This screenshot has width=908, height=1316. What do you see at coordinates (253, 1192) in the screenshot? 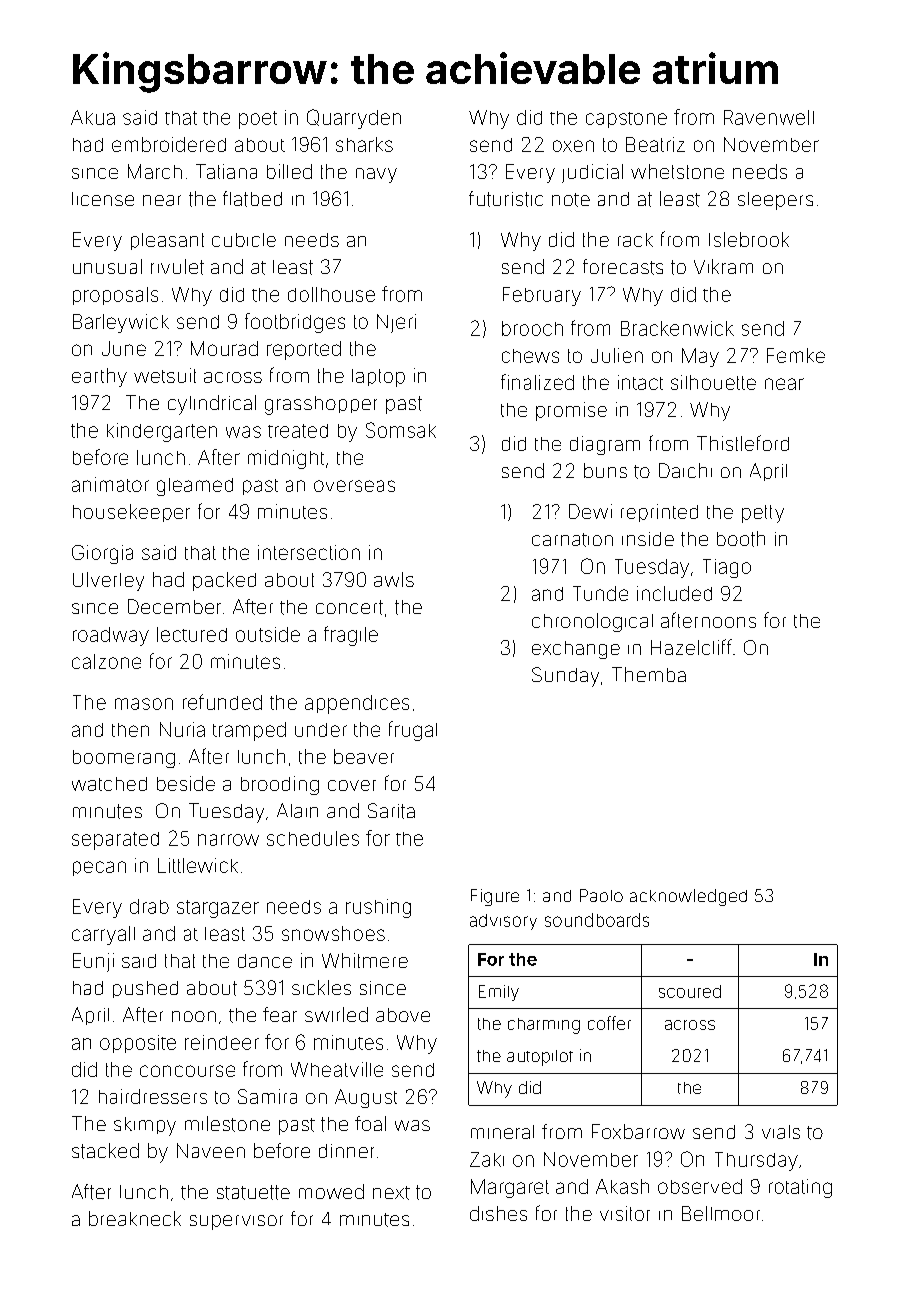
I see `statuette` at bounding box center [253, 1192].
